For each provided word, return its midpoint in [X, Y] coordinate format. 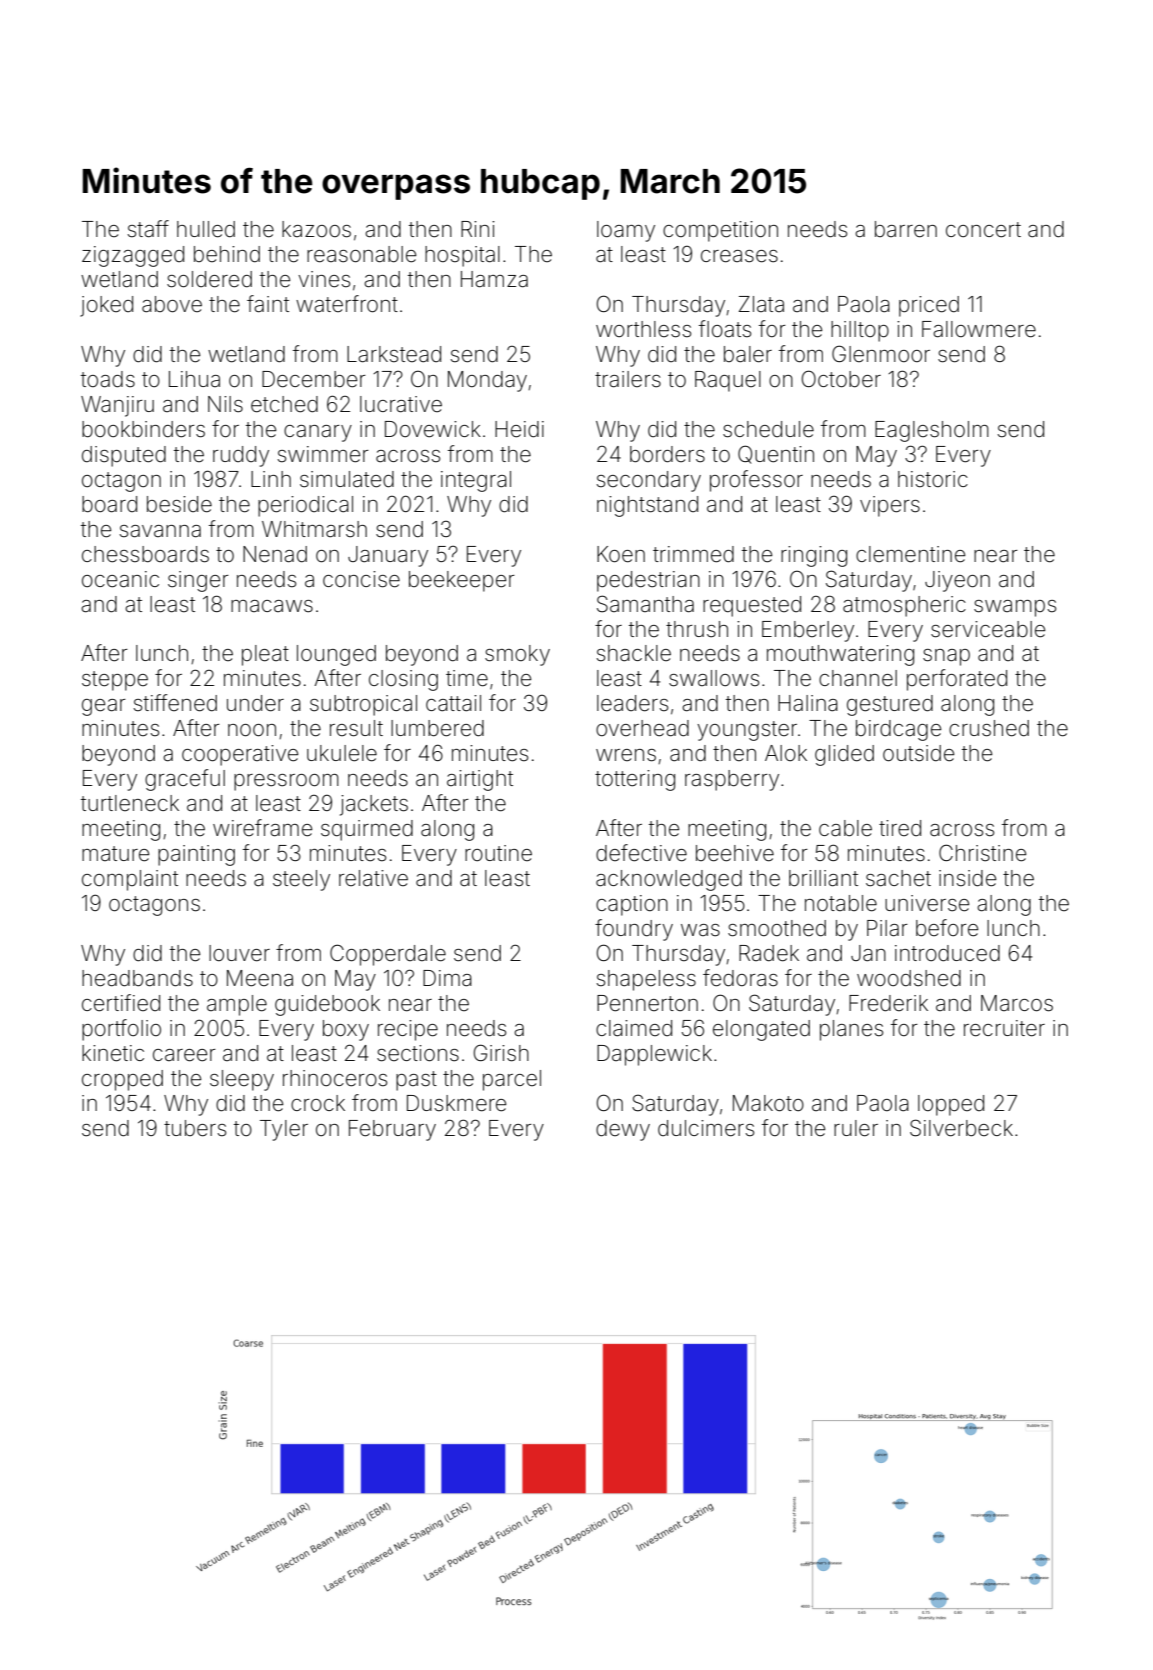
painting [196, 855]
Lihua [194, 379]
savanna [160, 531]
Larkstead [394, 354]
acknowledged [669, 880]
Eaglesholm [932, 431]
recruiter [1004, 1028]
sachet [898, 878]
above [172, 304]
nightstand [647, 506]
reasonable [361, 254]
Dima [447, 978]
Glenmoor [881, 353]
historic [933, 479]
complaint [130, 880]
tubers [195, 1128]
